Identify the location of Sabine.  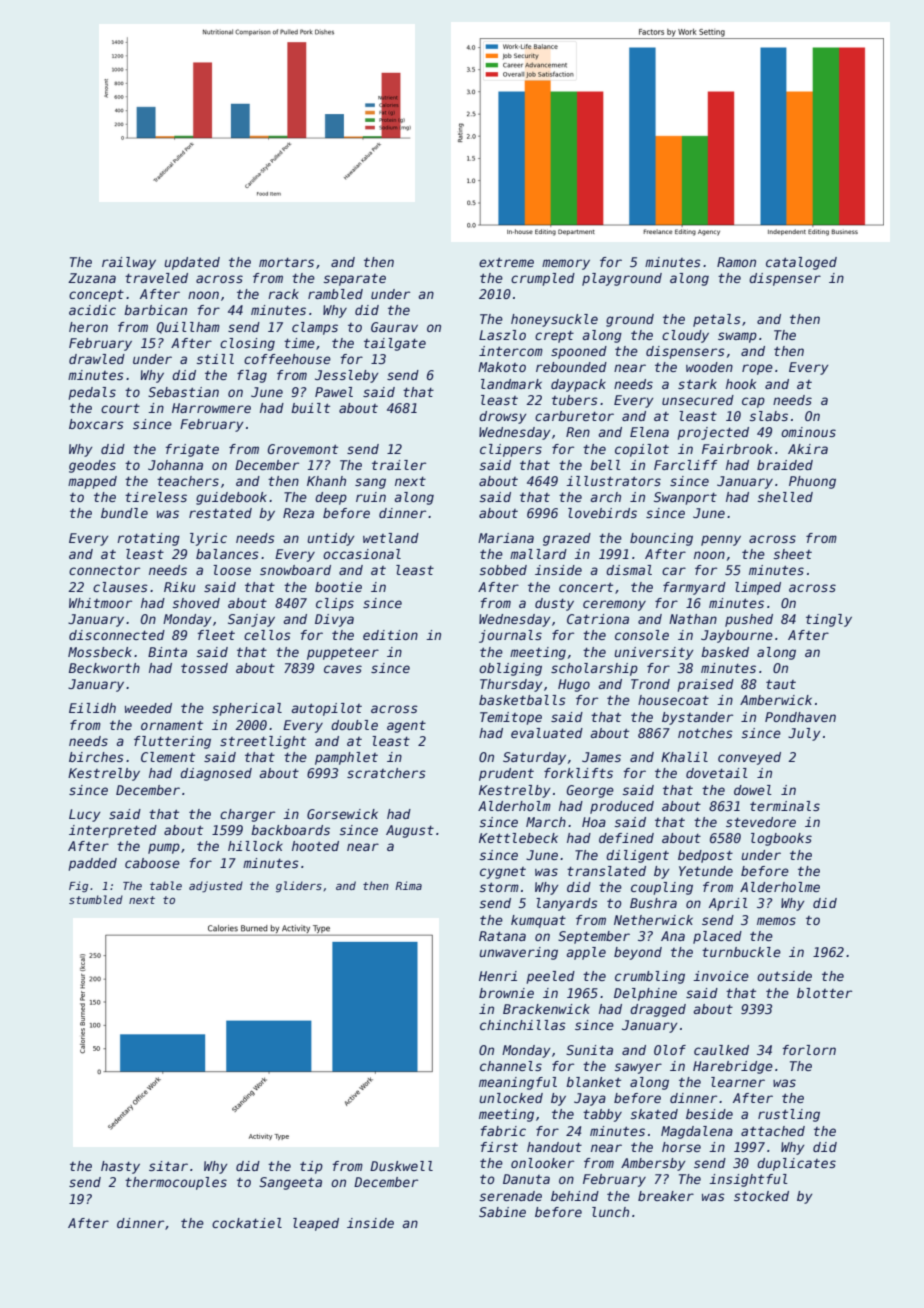
(502, 1212).
